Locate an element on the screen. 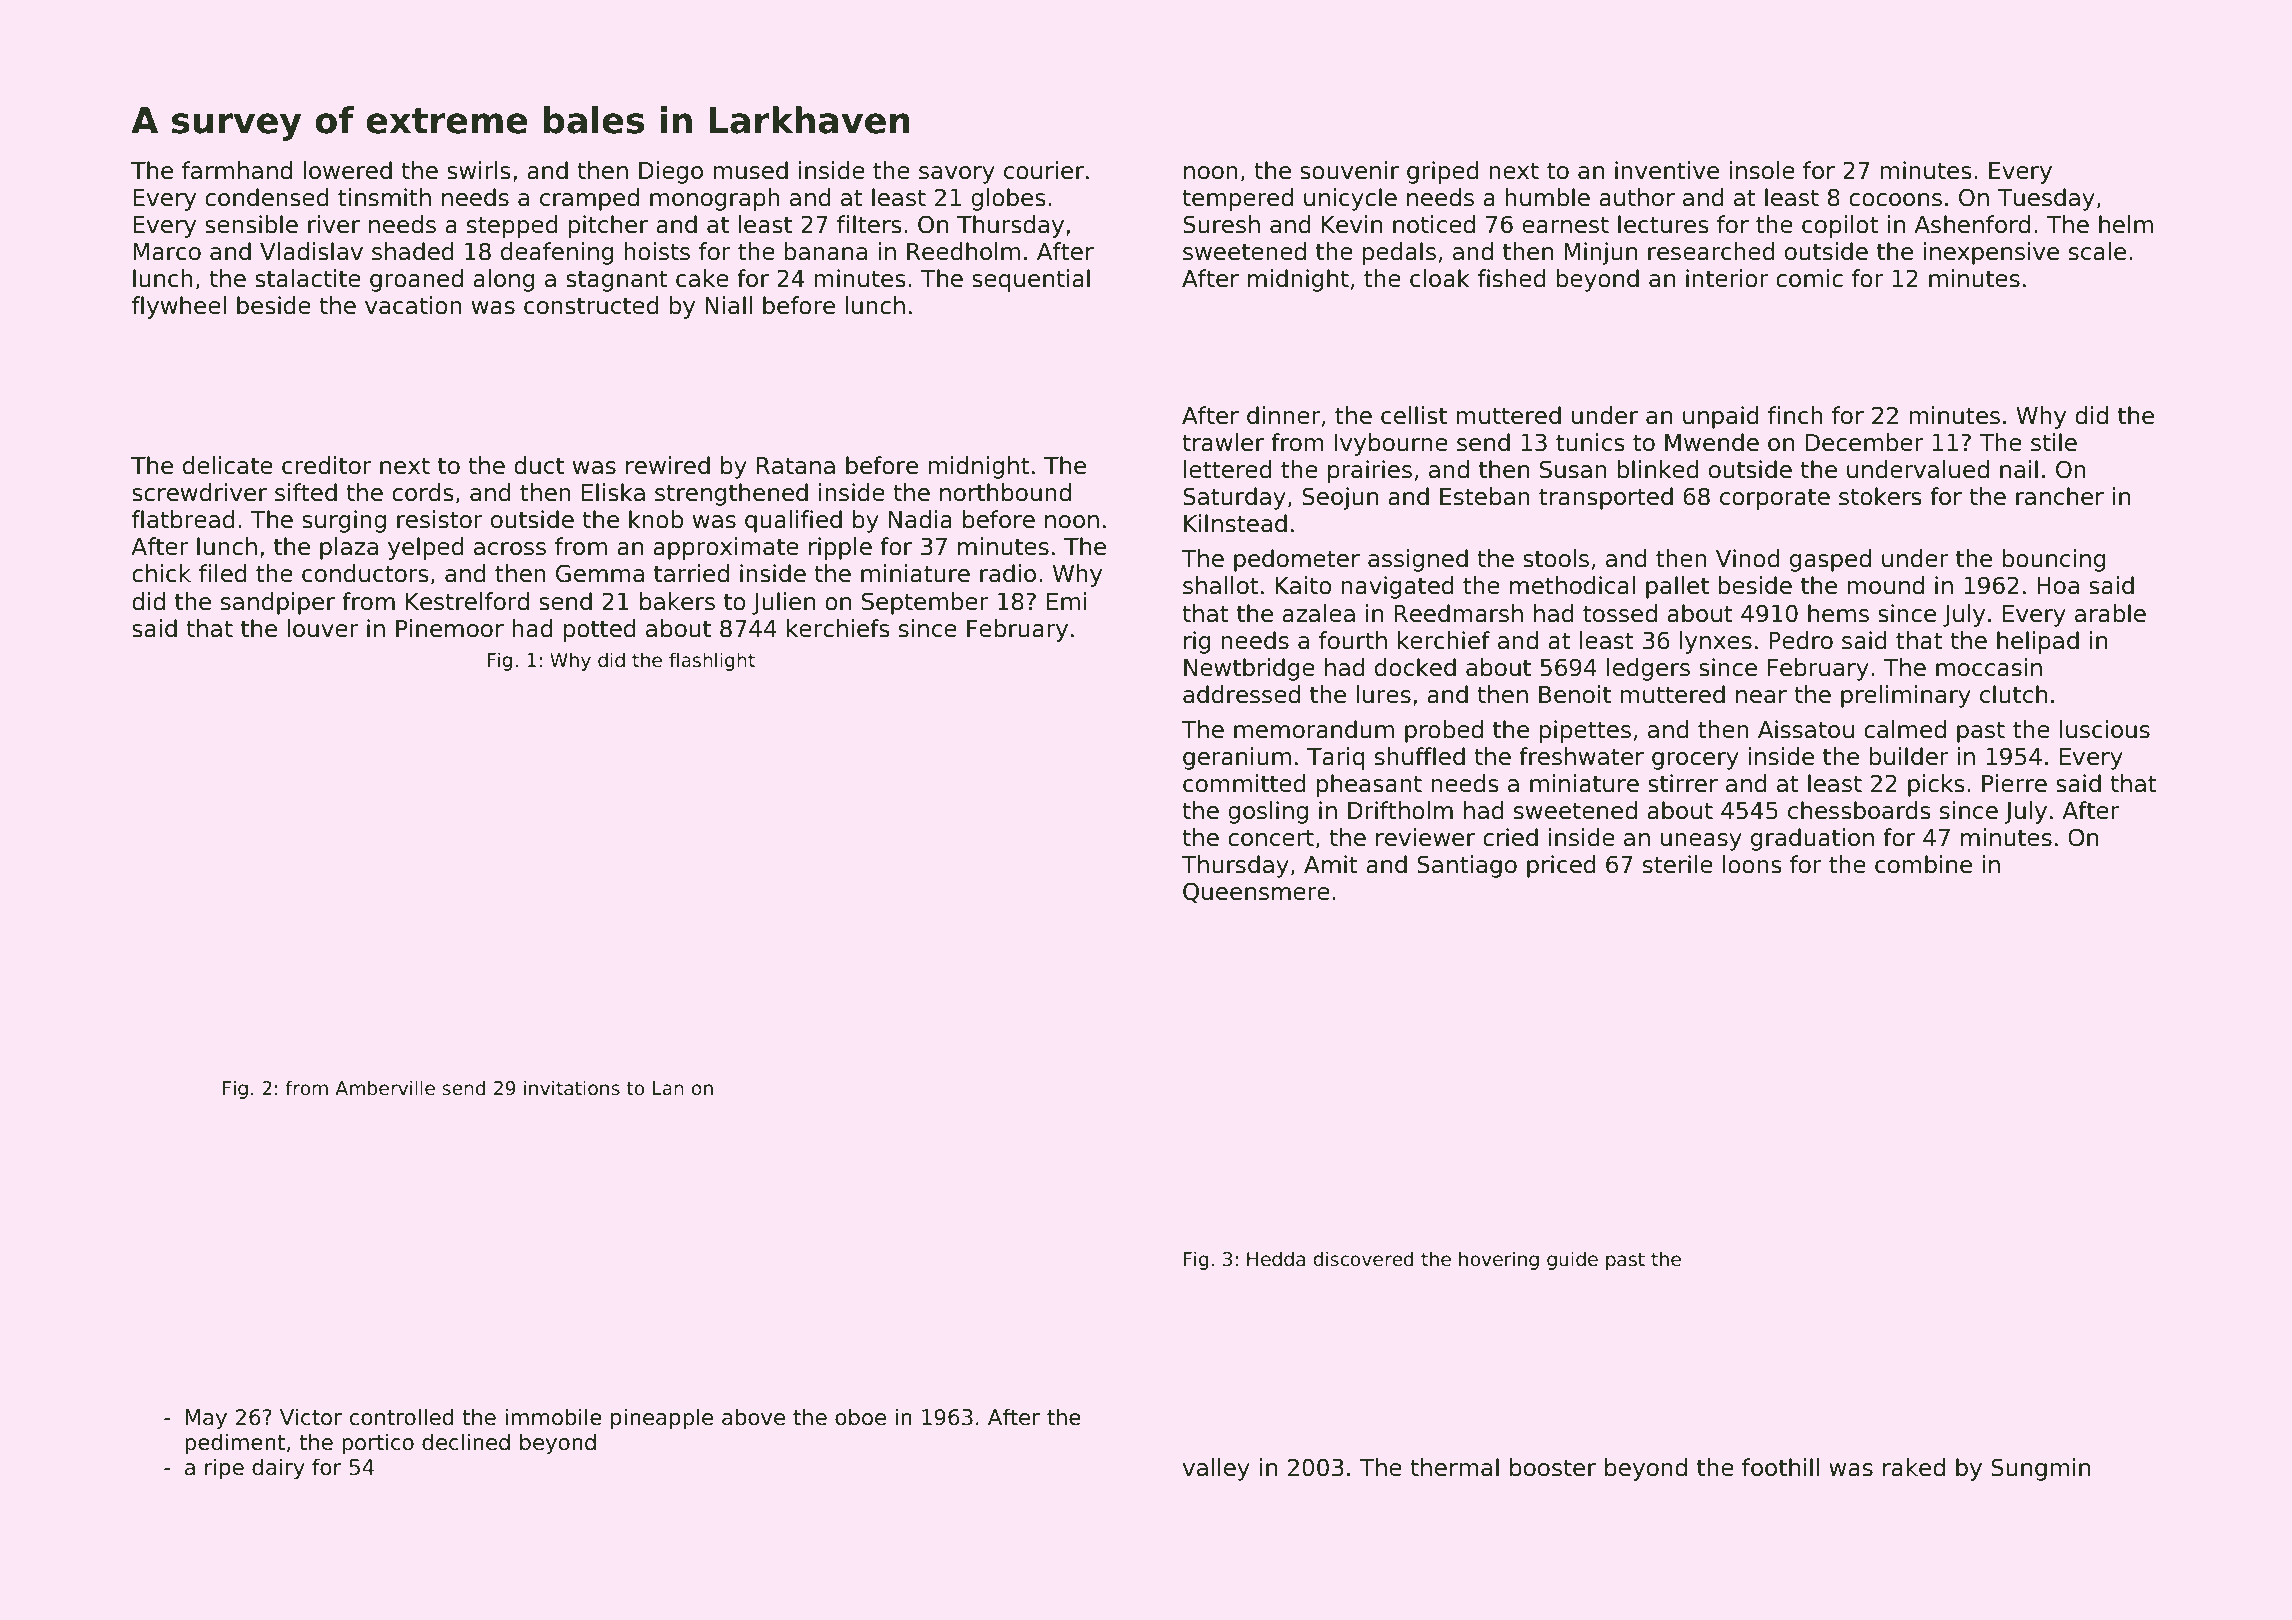 This screenshot has width=2292, height=1620. Newtbridge is located at coordinates (1249, 669).
